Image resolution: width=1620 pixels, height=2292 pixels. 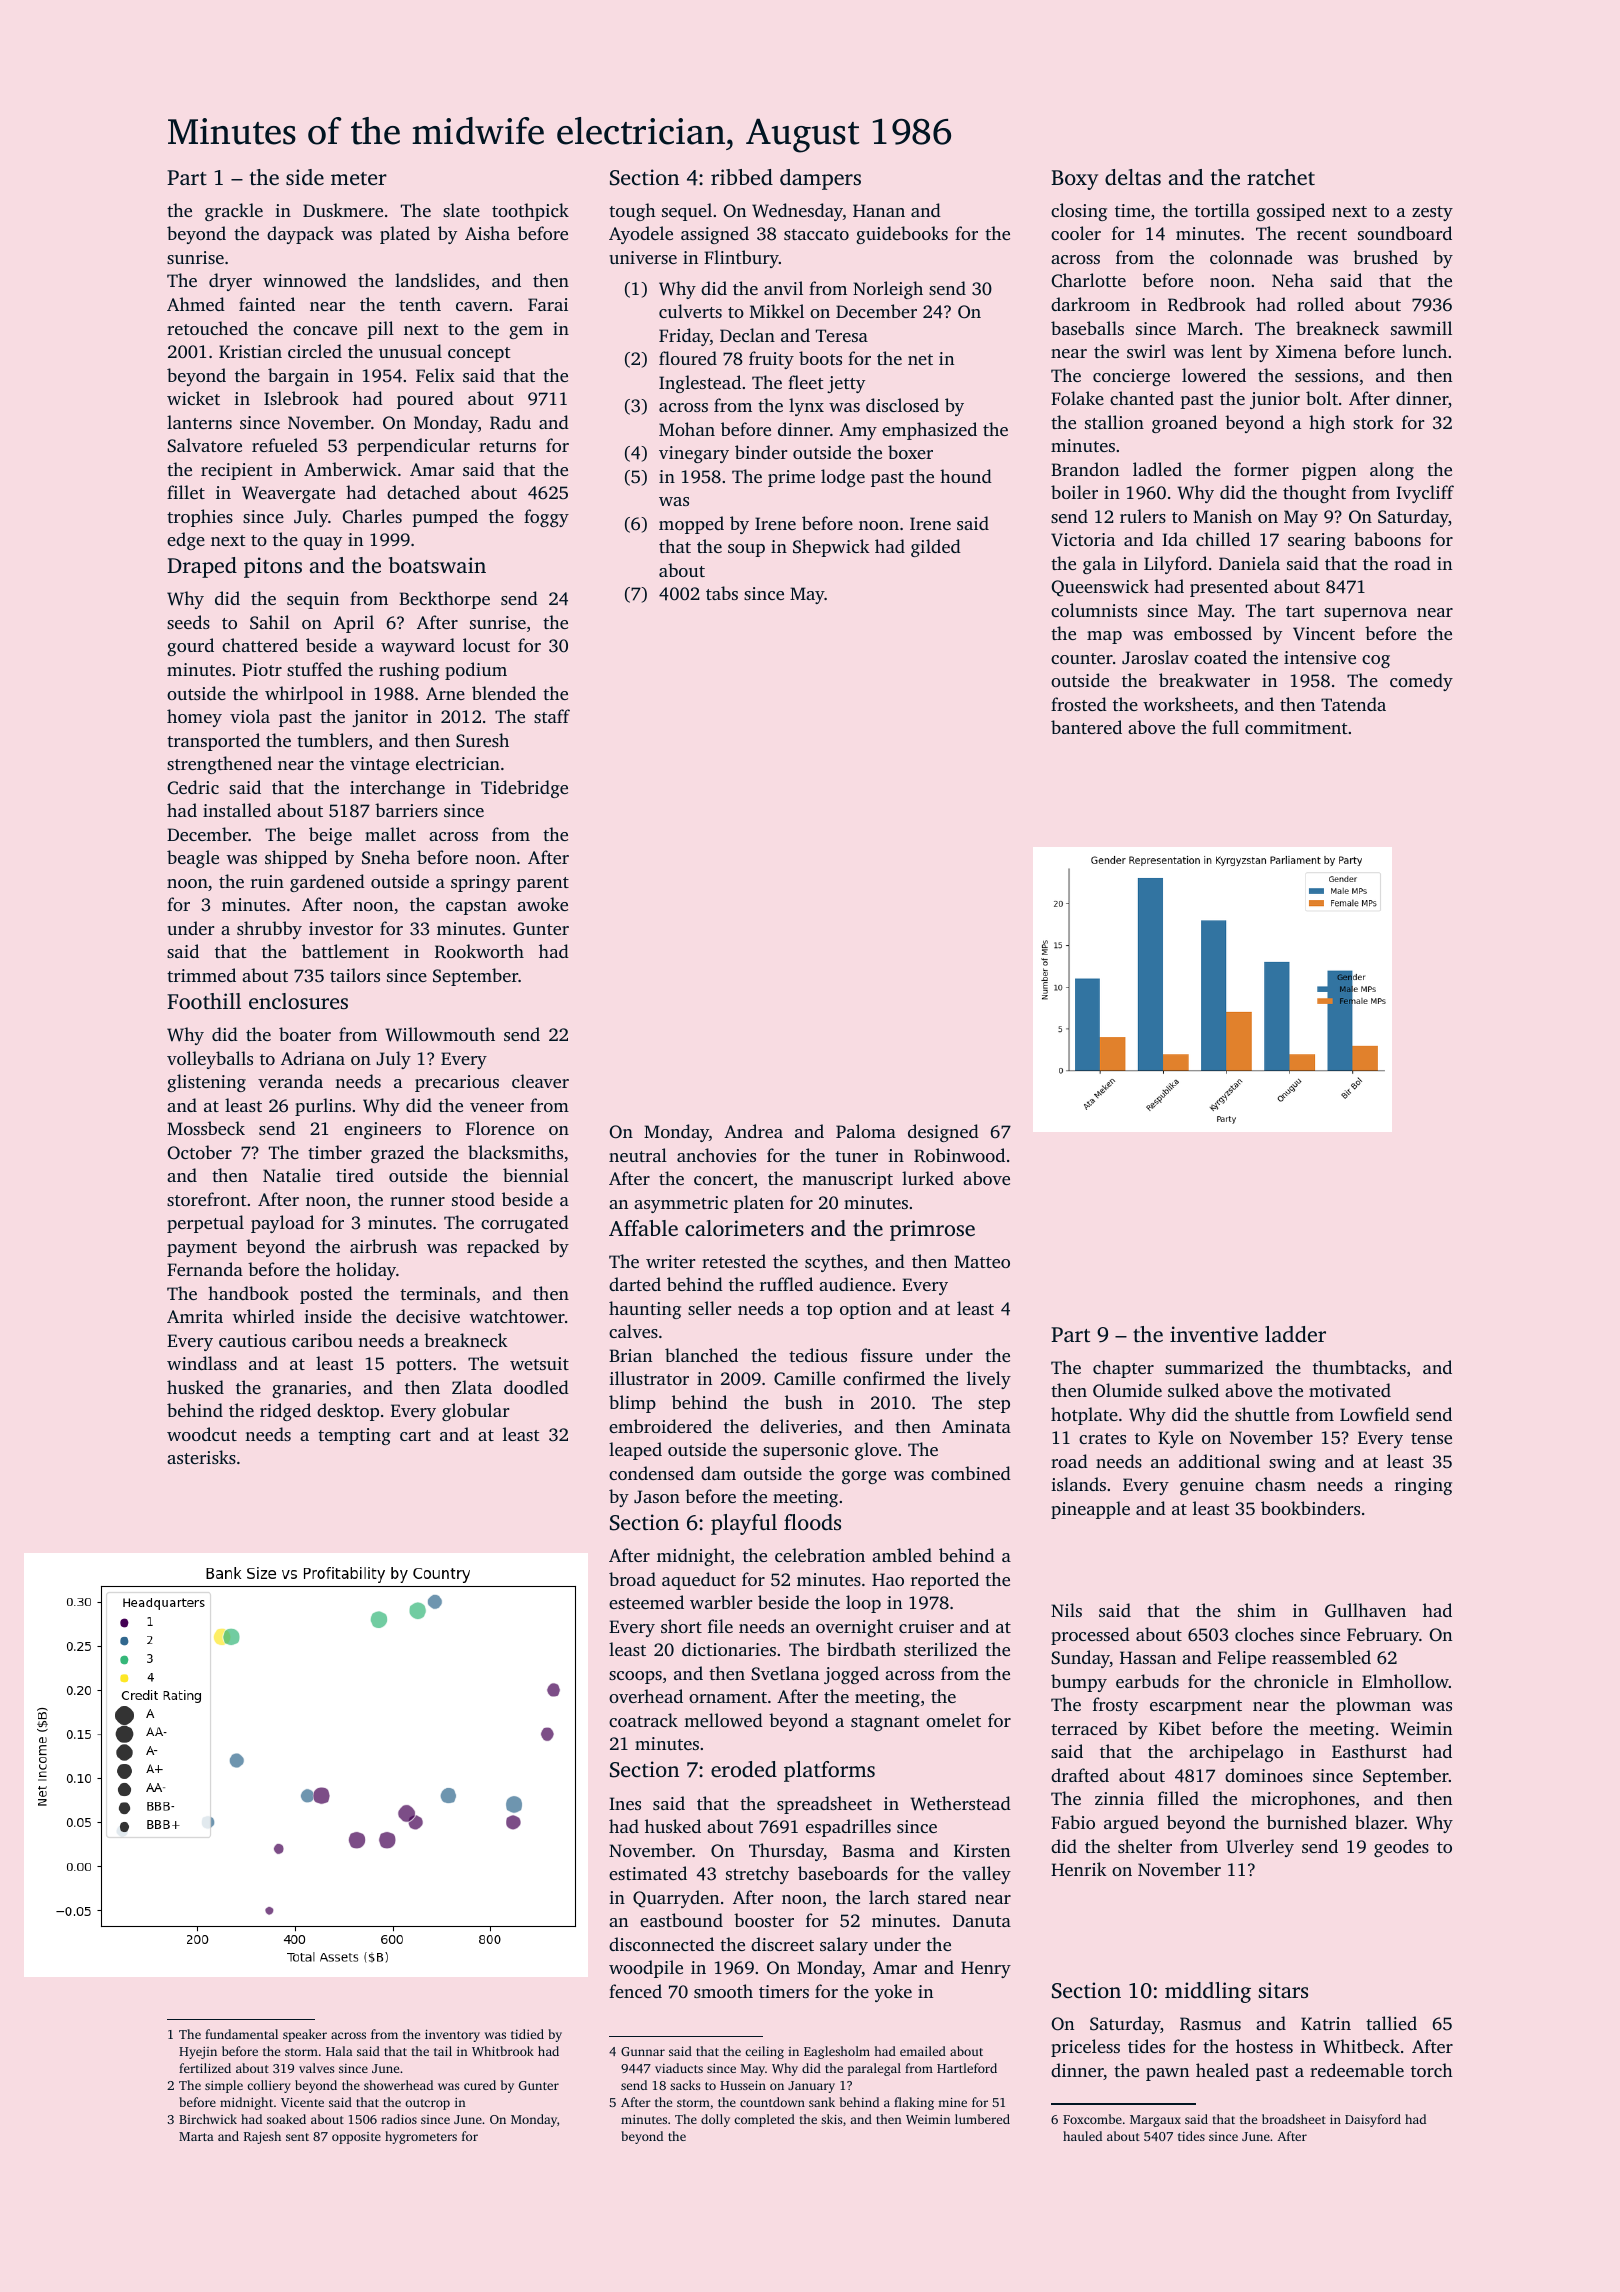 What do you see at coordinates (1281, 177) in the document?
I see `ratchet` at bounding box center [1281, 177].
